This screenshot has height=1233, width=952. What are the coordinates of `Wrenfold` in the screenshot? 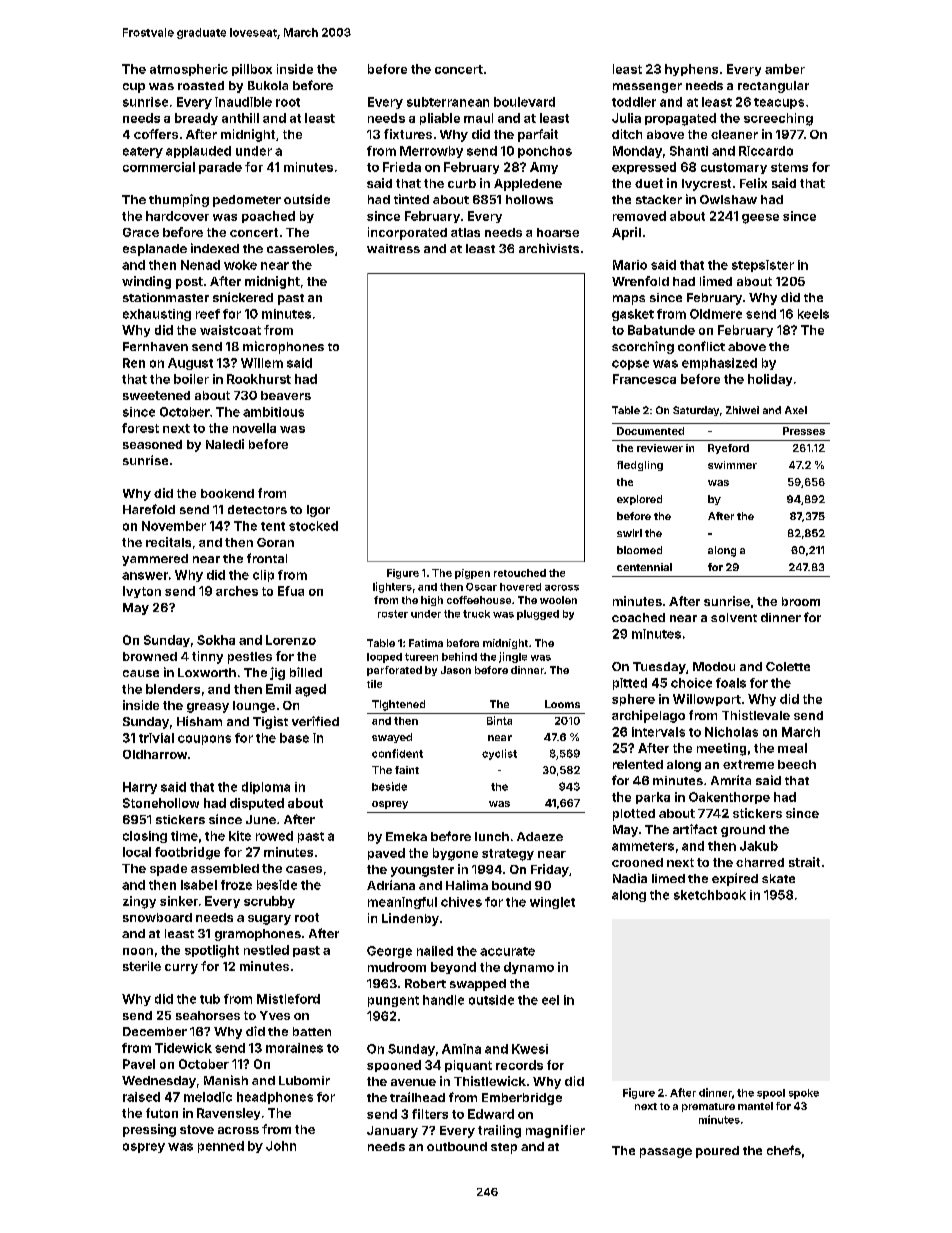 It's located at (640, 281).
